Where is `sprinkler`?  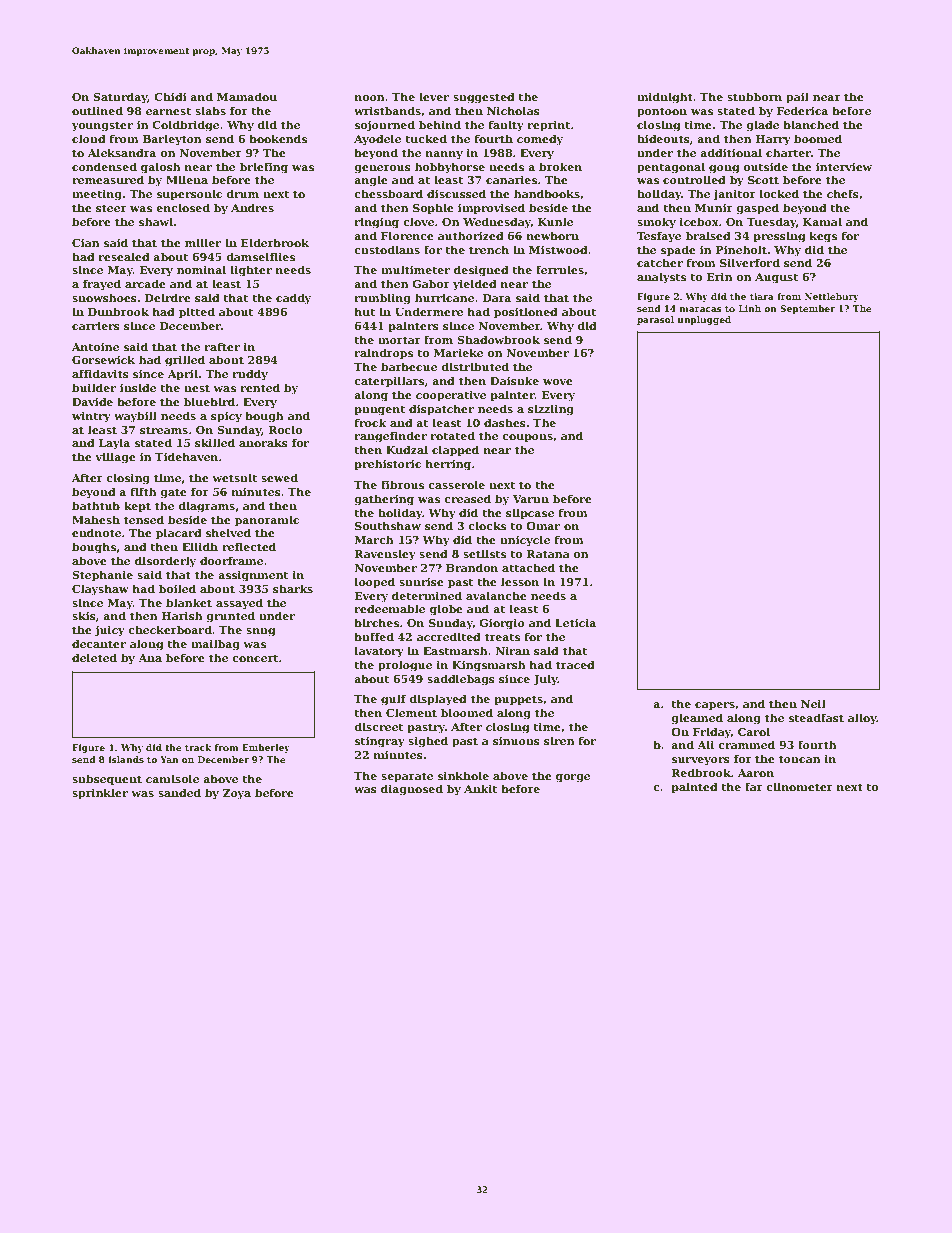
sprinkler is located at coordinates (100, 794).
